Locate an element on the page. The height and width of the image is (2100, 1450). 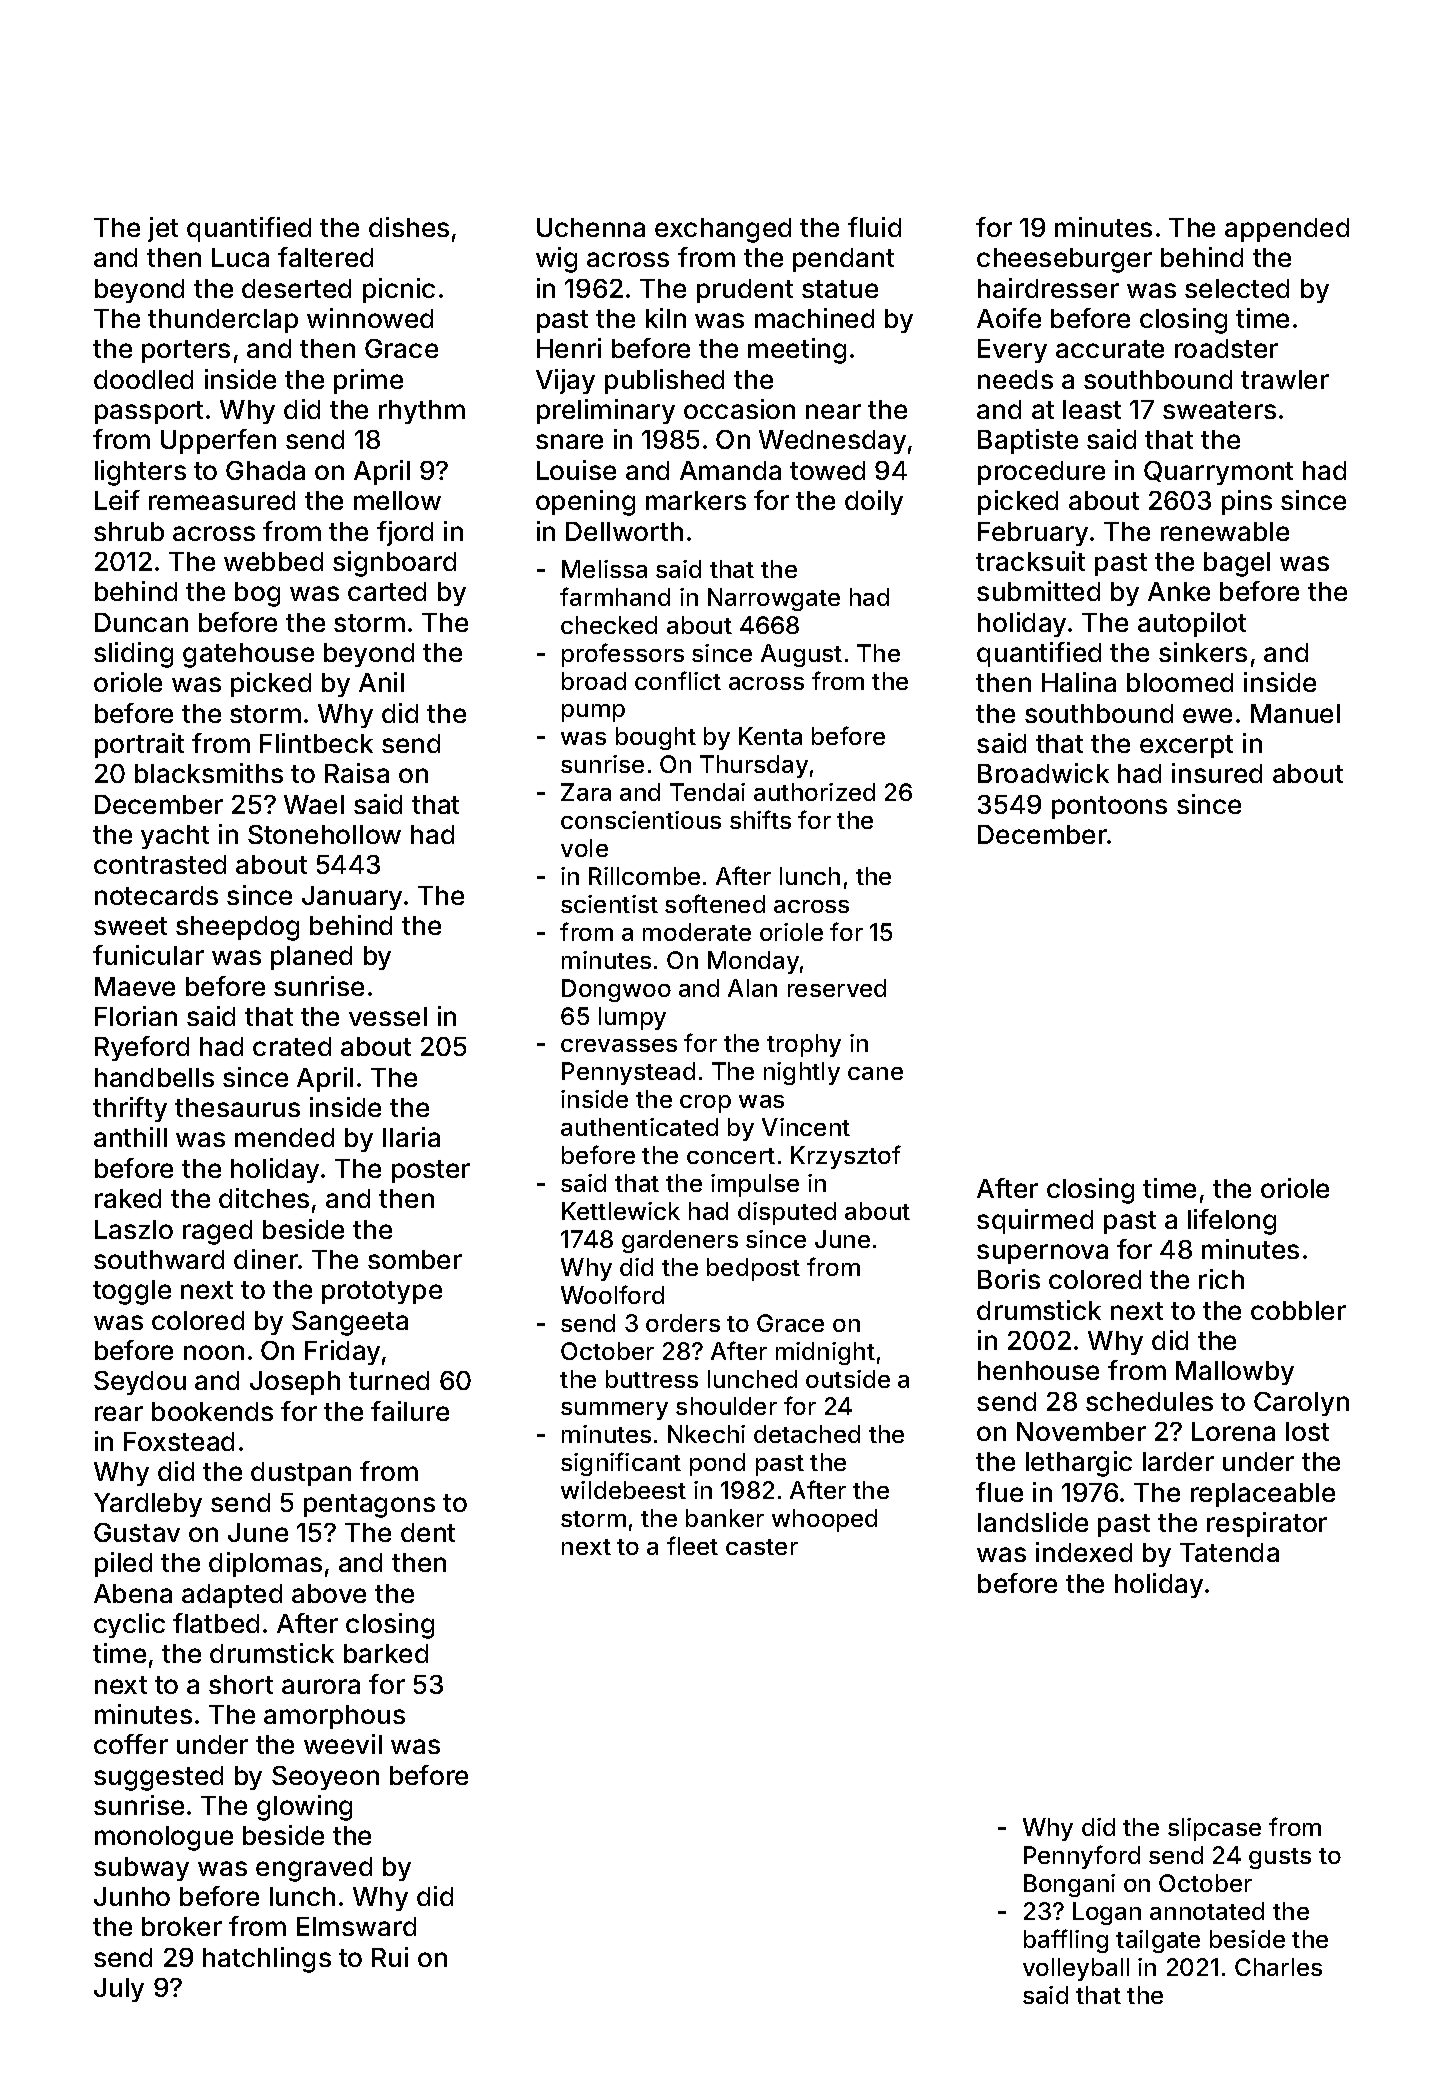
Elmsward is located at coordinates (356, 1926).
